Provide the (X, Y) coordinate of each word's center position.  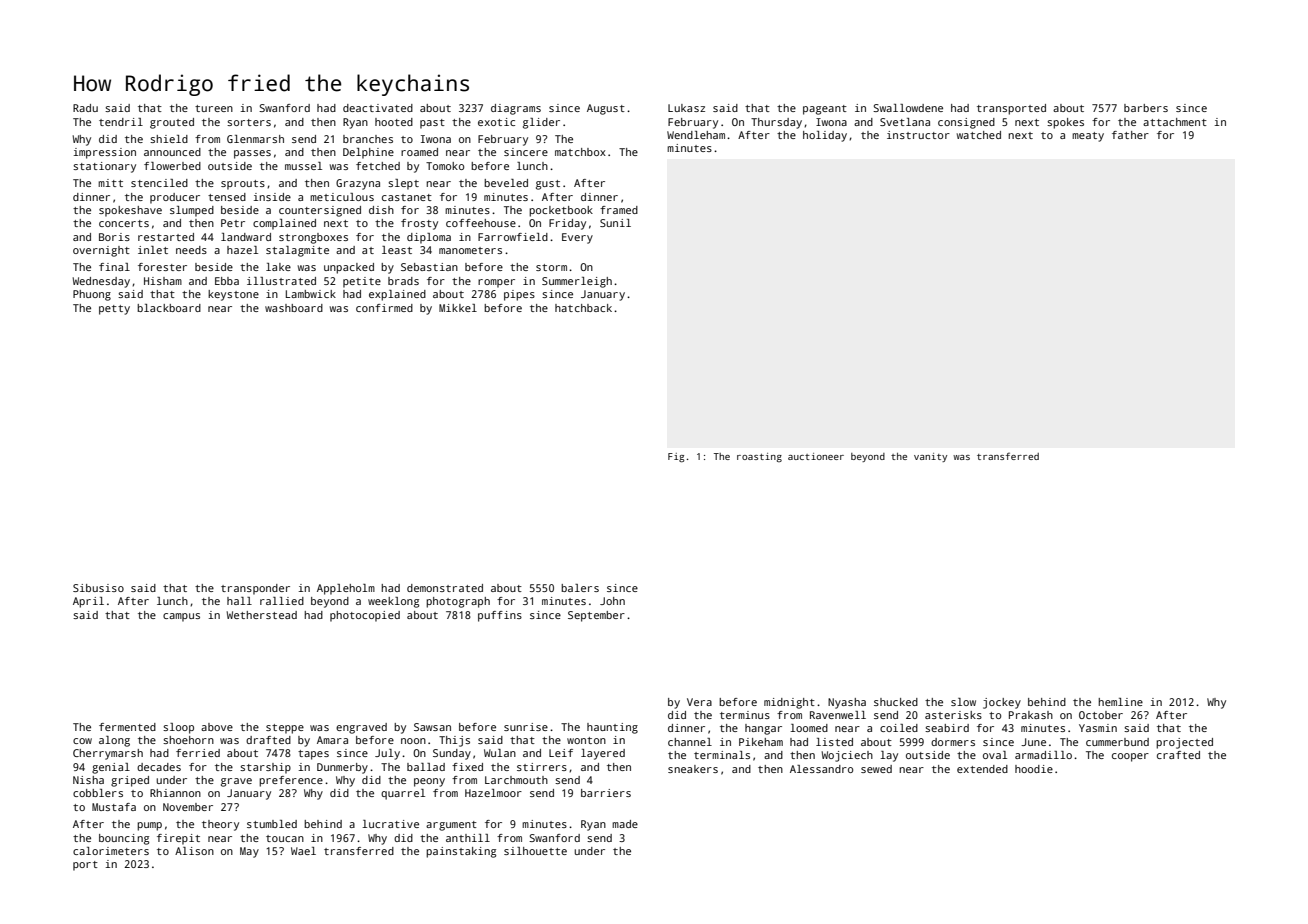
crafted (1178, 755)
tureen (214, 108)
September (596, 616)
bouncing (124, 839)
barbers (1146, 108)
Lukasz (686, 108)
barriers (606, 793)
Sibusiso (98, 588)
